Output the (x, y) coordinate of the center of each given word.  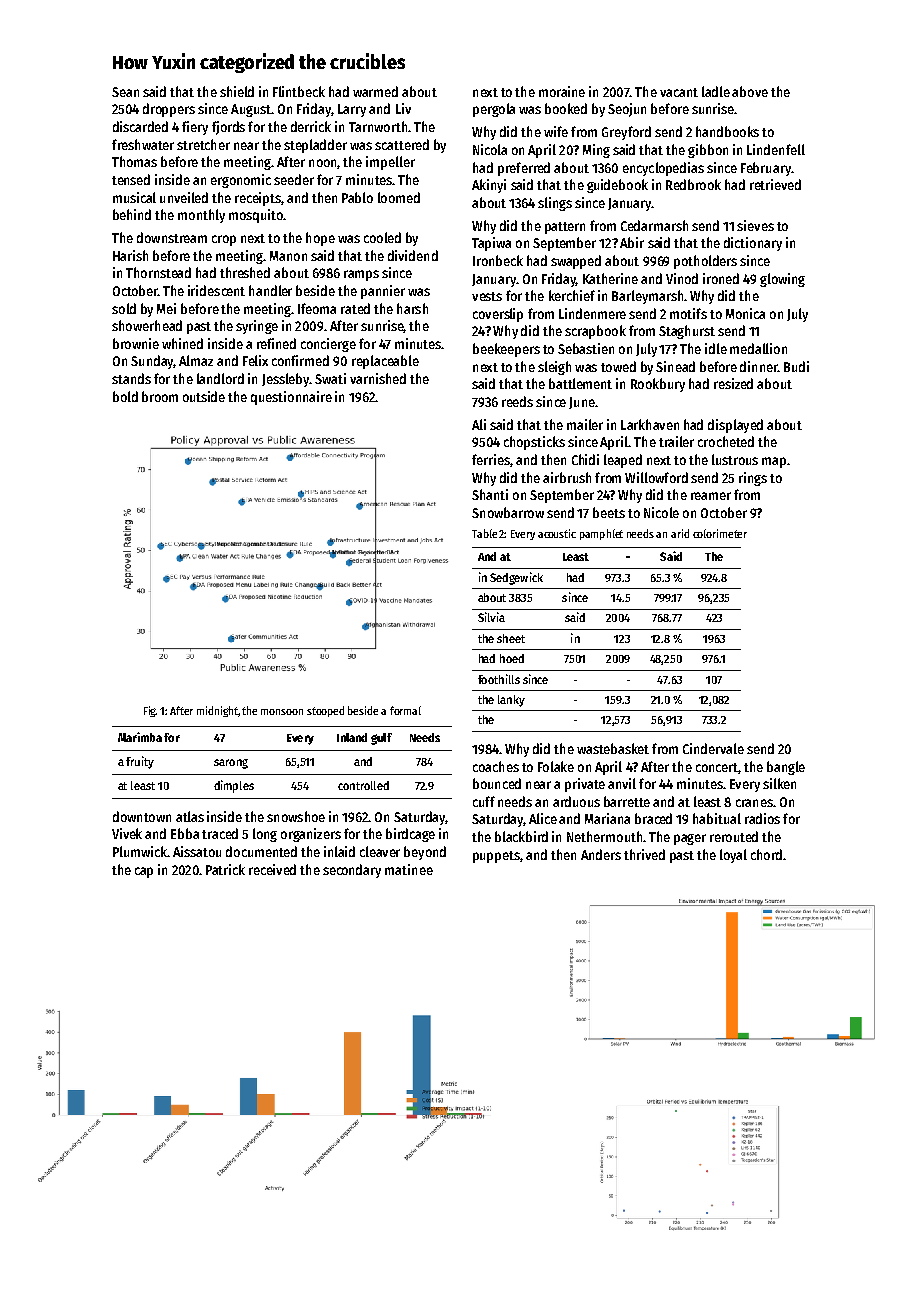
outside (204, 396)
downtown (142, 816)
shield (237, 91)
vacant (679, 92)
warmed (375, 91)
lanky (511, 701)
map (774, 462)
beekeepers (506, 350)
